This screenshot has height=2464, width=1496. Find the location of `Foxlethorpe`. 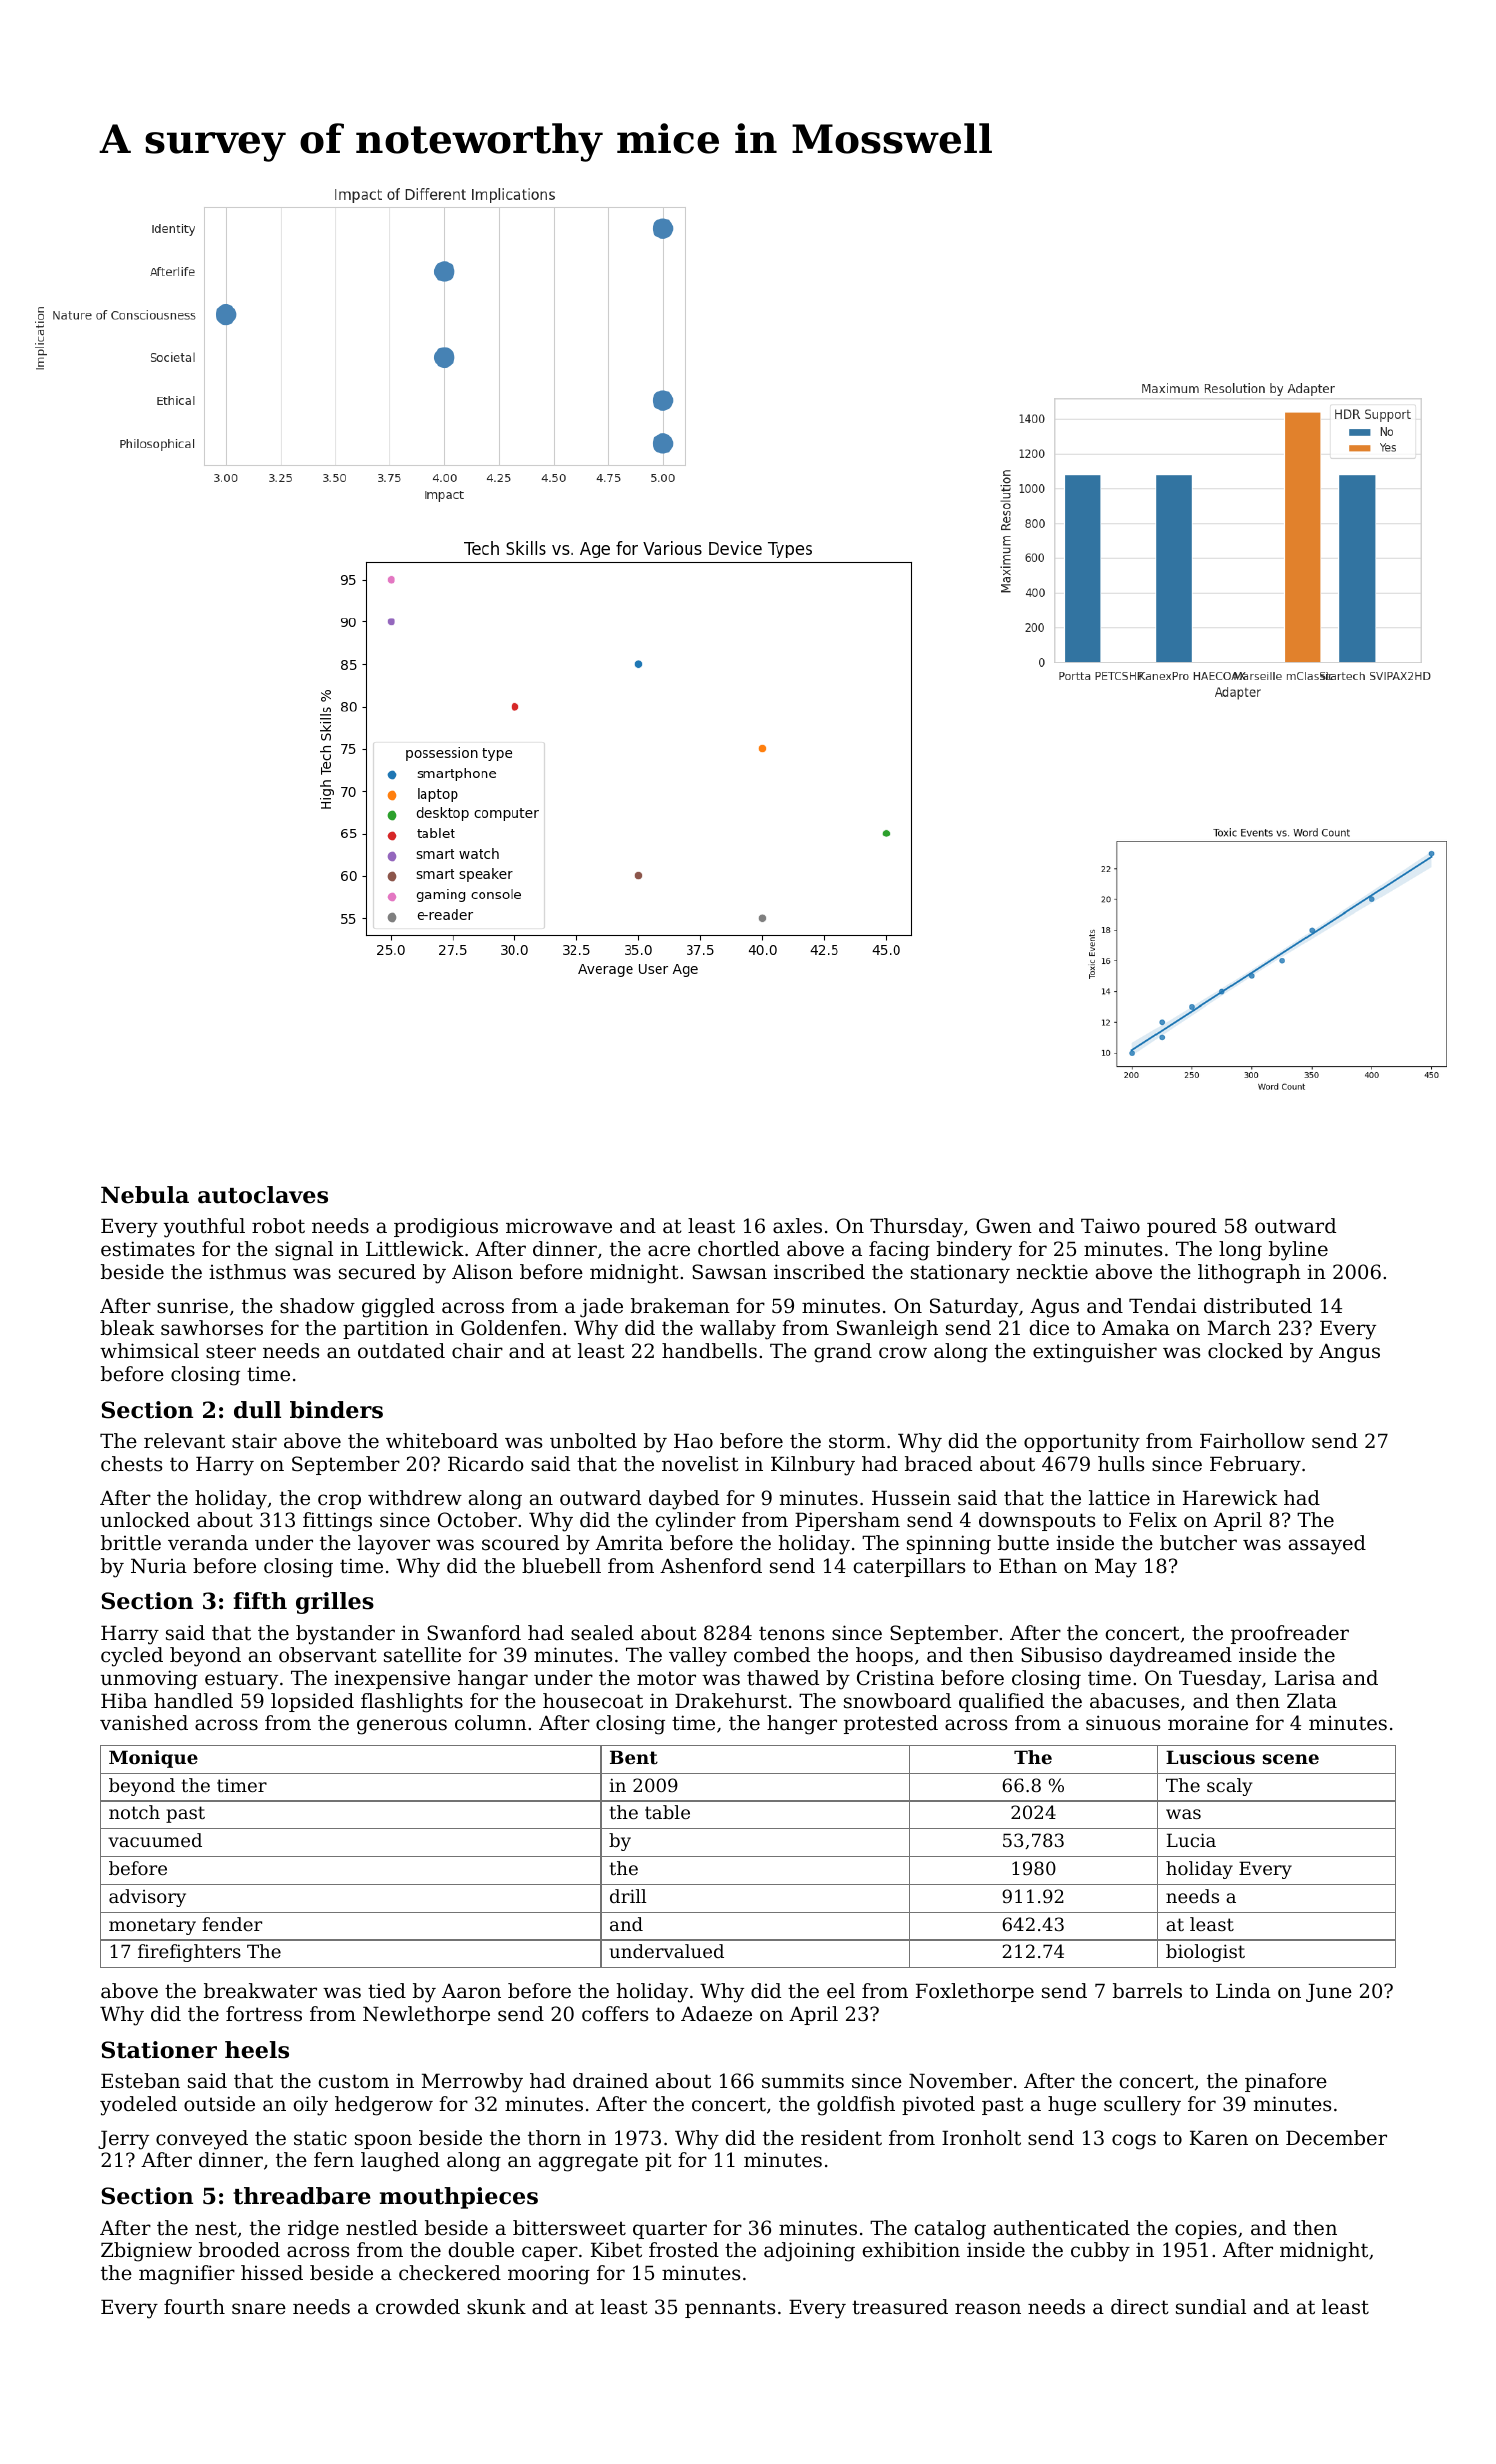

Foxlethorpe is located at coordinates (975, 1992).
